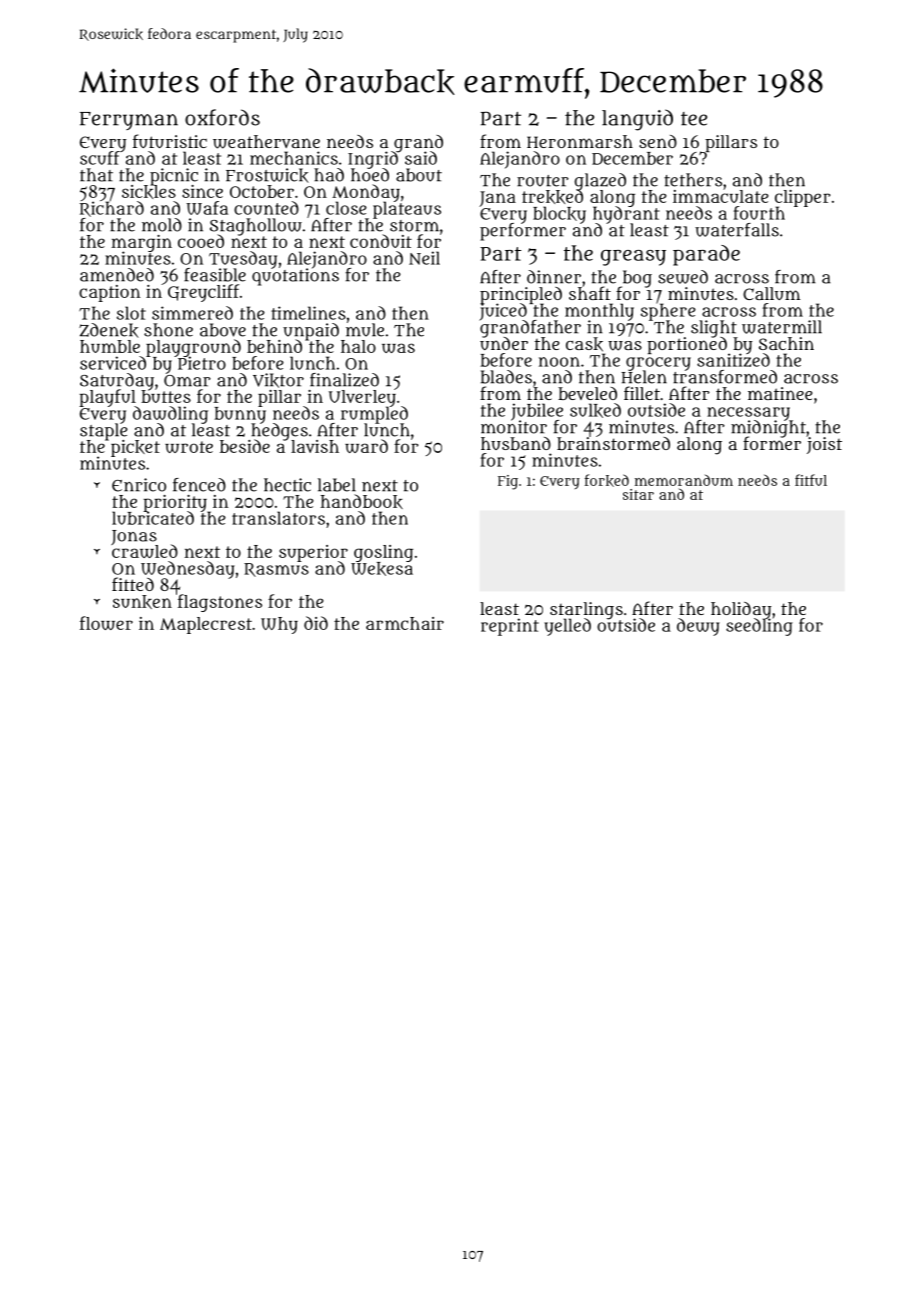  I want to click on jubilee, so click(537, 411).
